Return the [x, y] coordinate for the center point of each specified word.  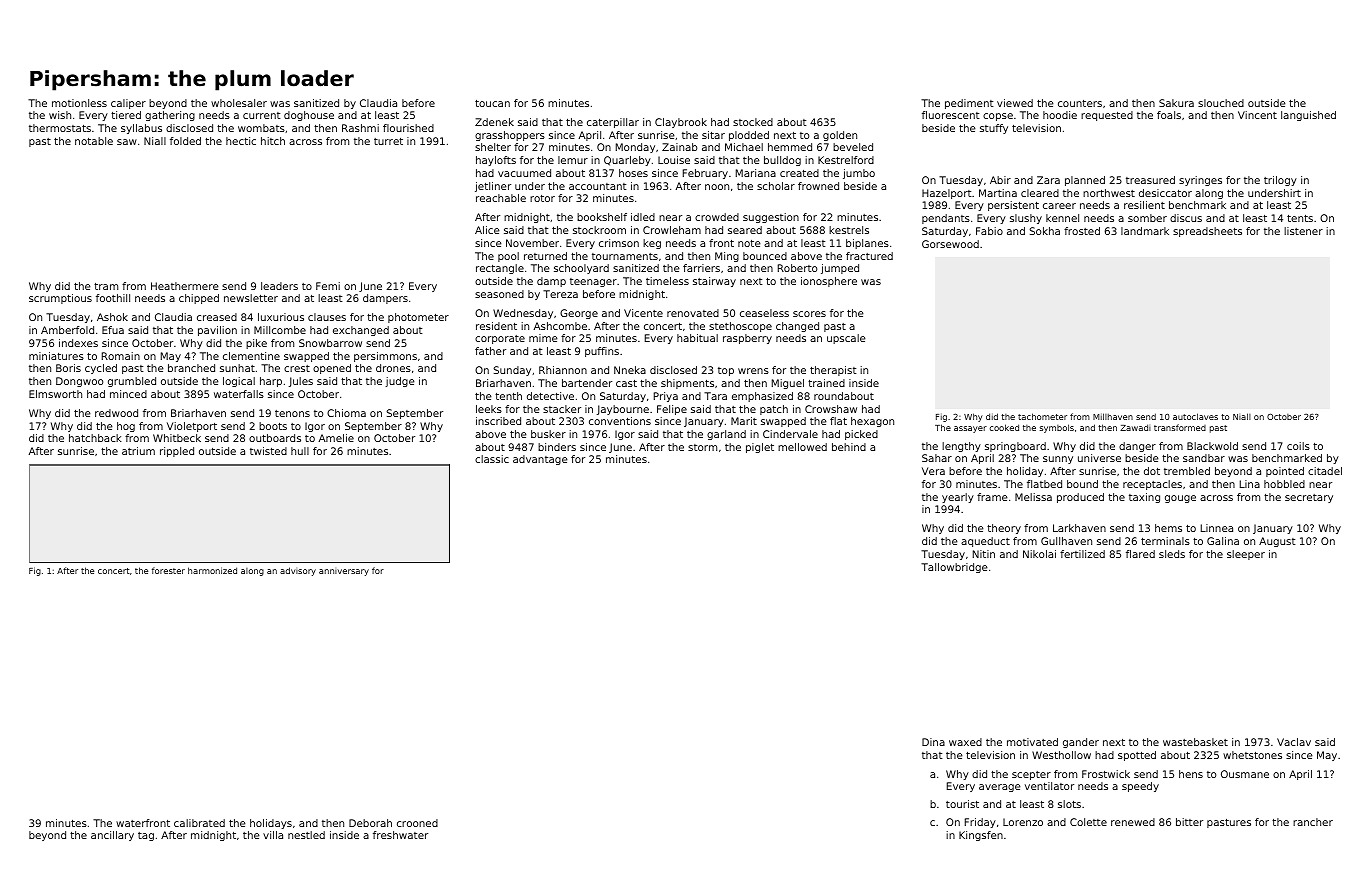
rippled [177, 452]
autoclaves [1195, 416]
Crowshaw [831, 409]
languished [1308, 116]
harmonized [212, 570]
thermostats [60, 128]
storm [702, 447]
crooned [417, 823]
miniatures [56, 356]
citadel [1325, 471]
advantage [540, 460]
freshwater [400, 835]
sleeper [1246, 555]
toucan [492, 103]
